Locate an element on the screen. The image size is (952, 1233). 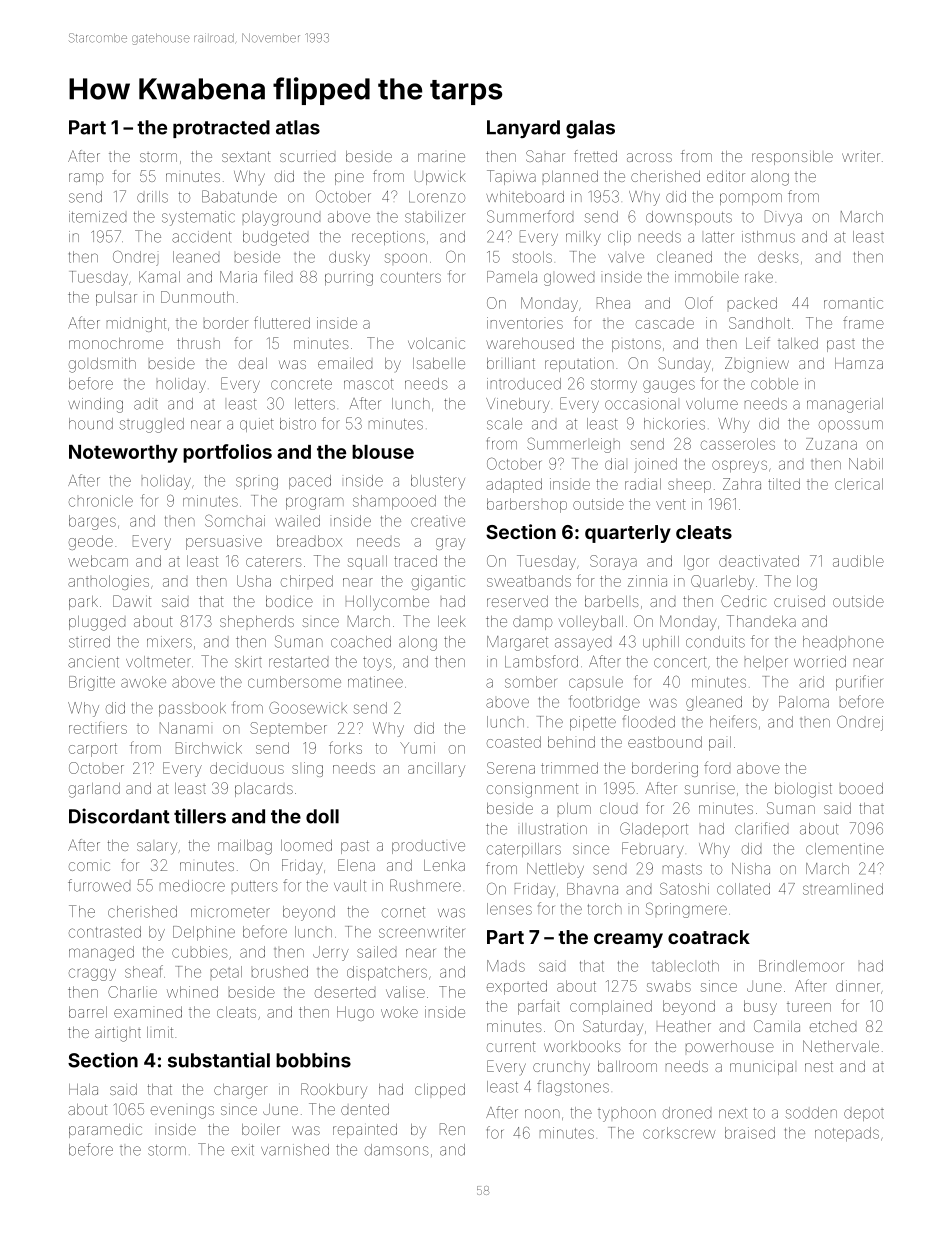
Soraya is located at coordinates (613, 562).
